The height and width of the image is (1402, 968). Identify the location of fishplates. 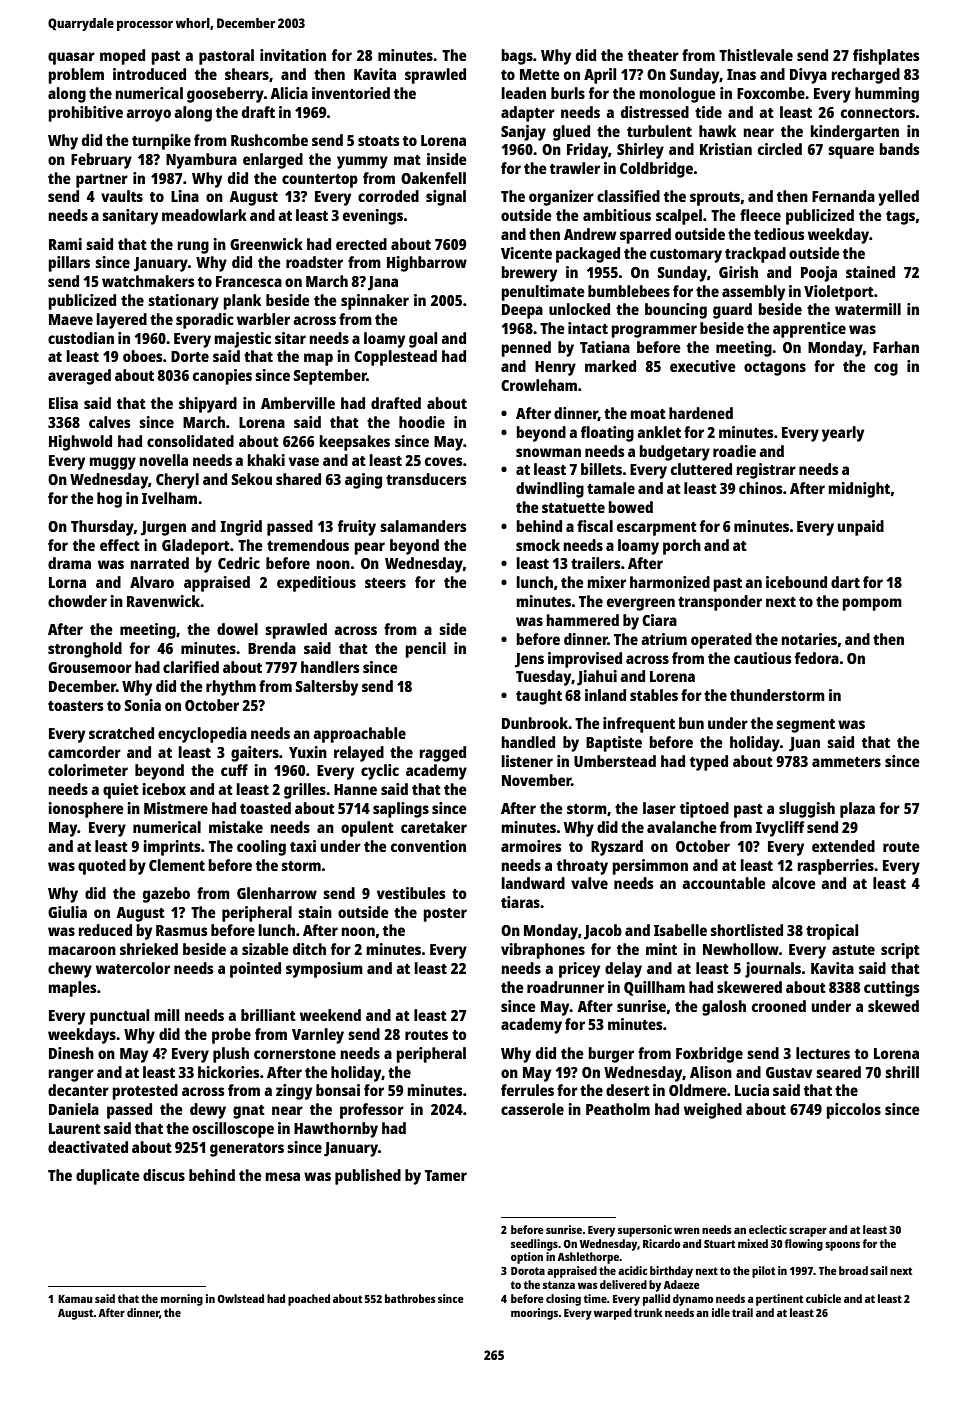
(886, 57).
